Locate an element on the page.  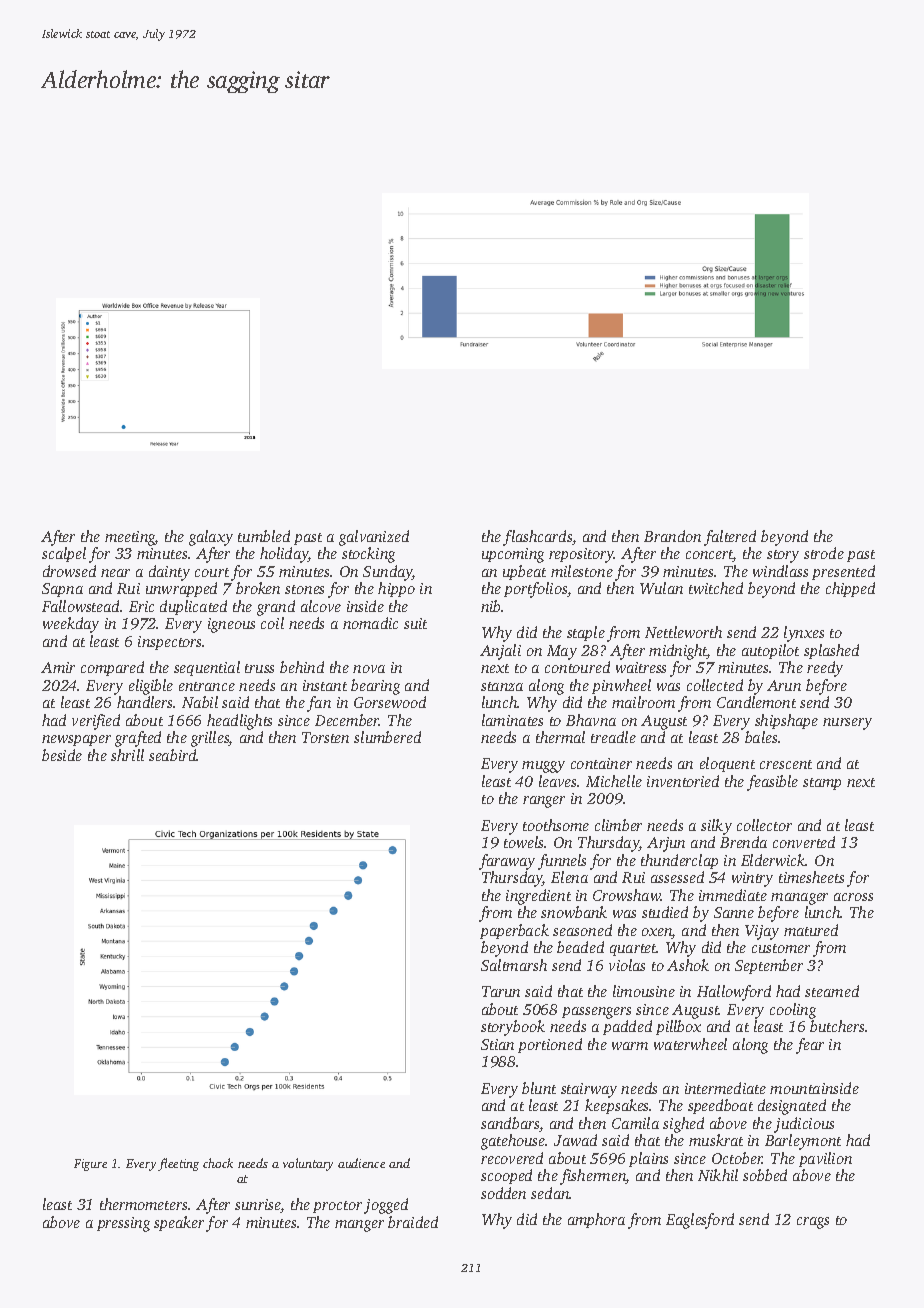
seabird is located at coordinates (173, 755).
